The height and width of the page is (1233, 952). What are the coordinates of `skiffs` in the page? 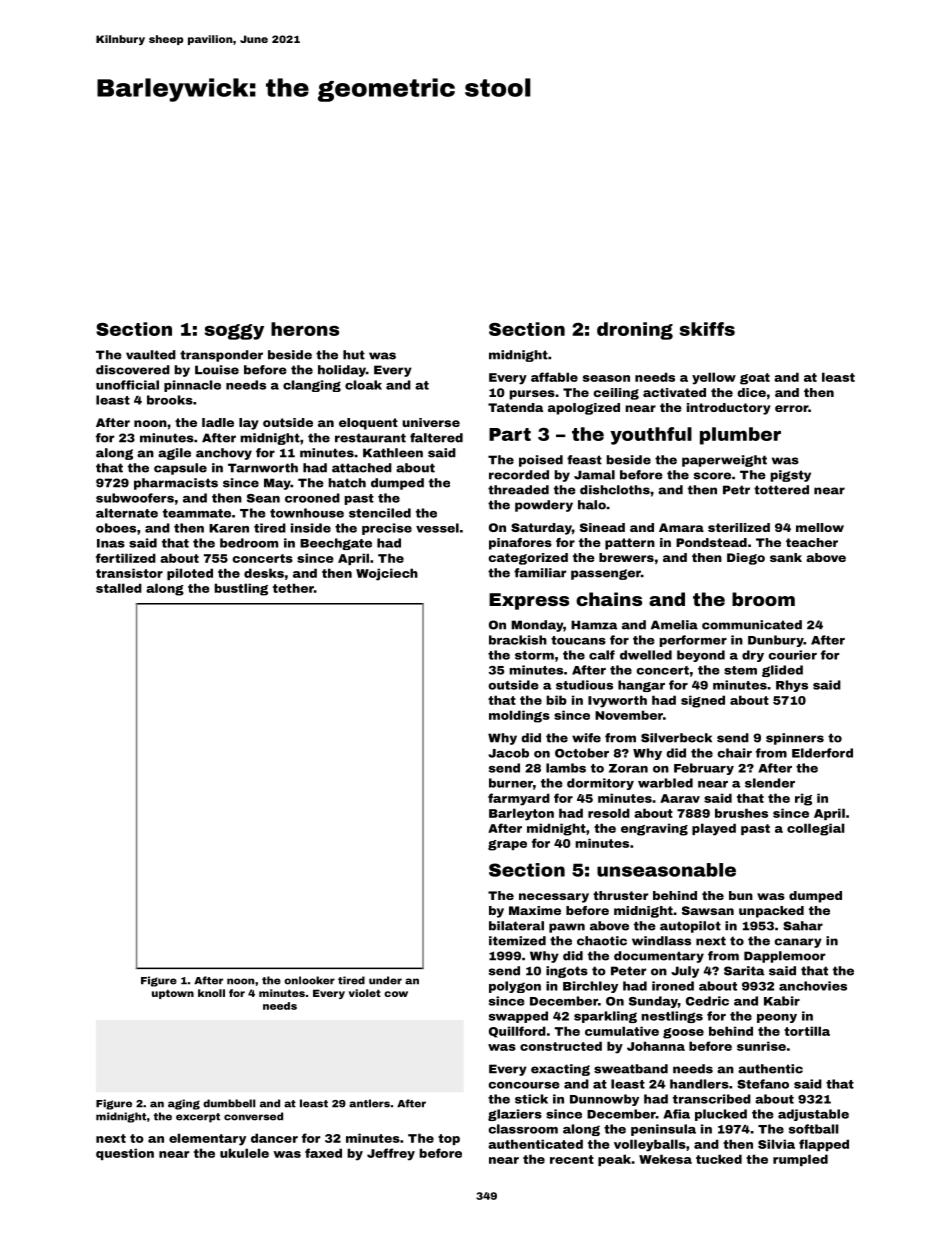 It's located at (707, 329).
